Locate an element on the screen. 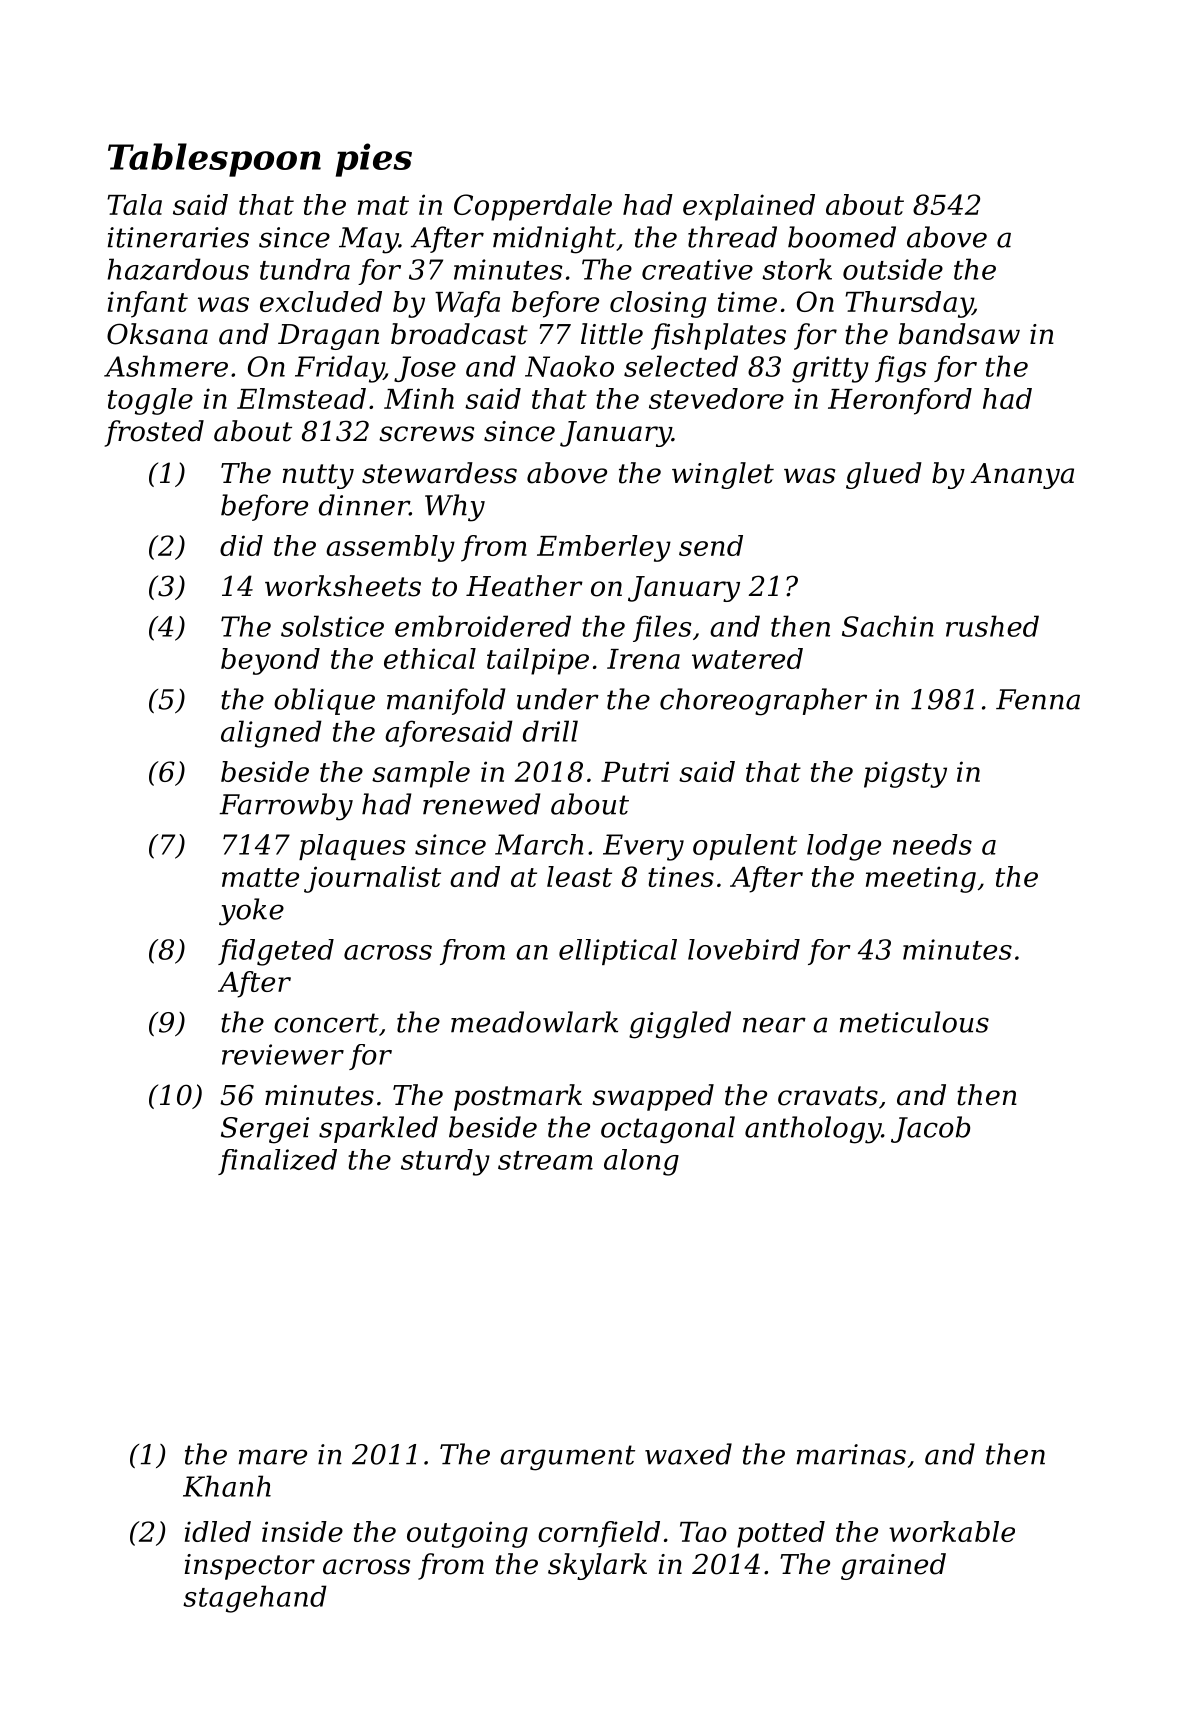  needs is located at coordinates (932, 844).
